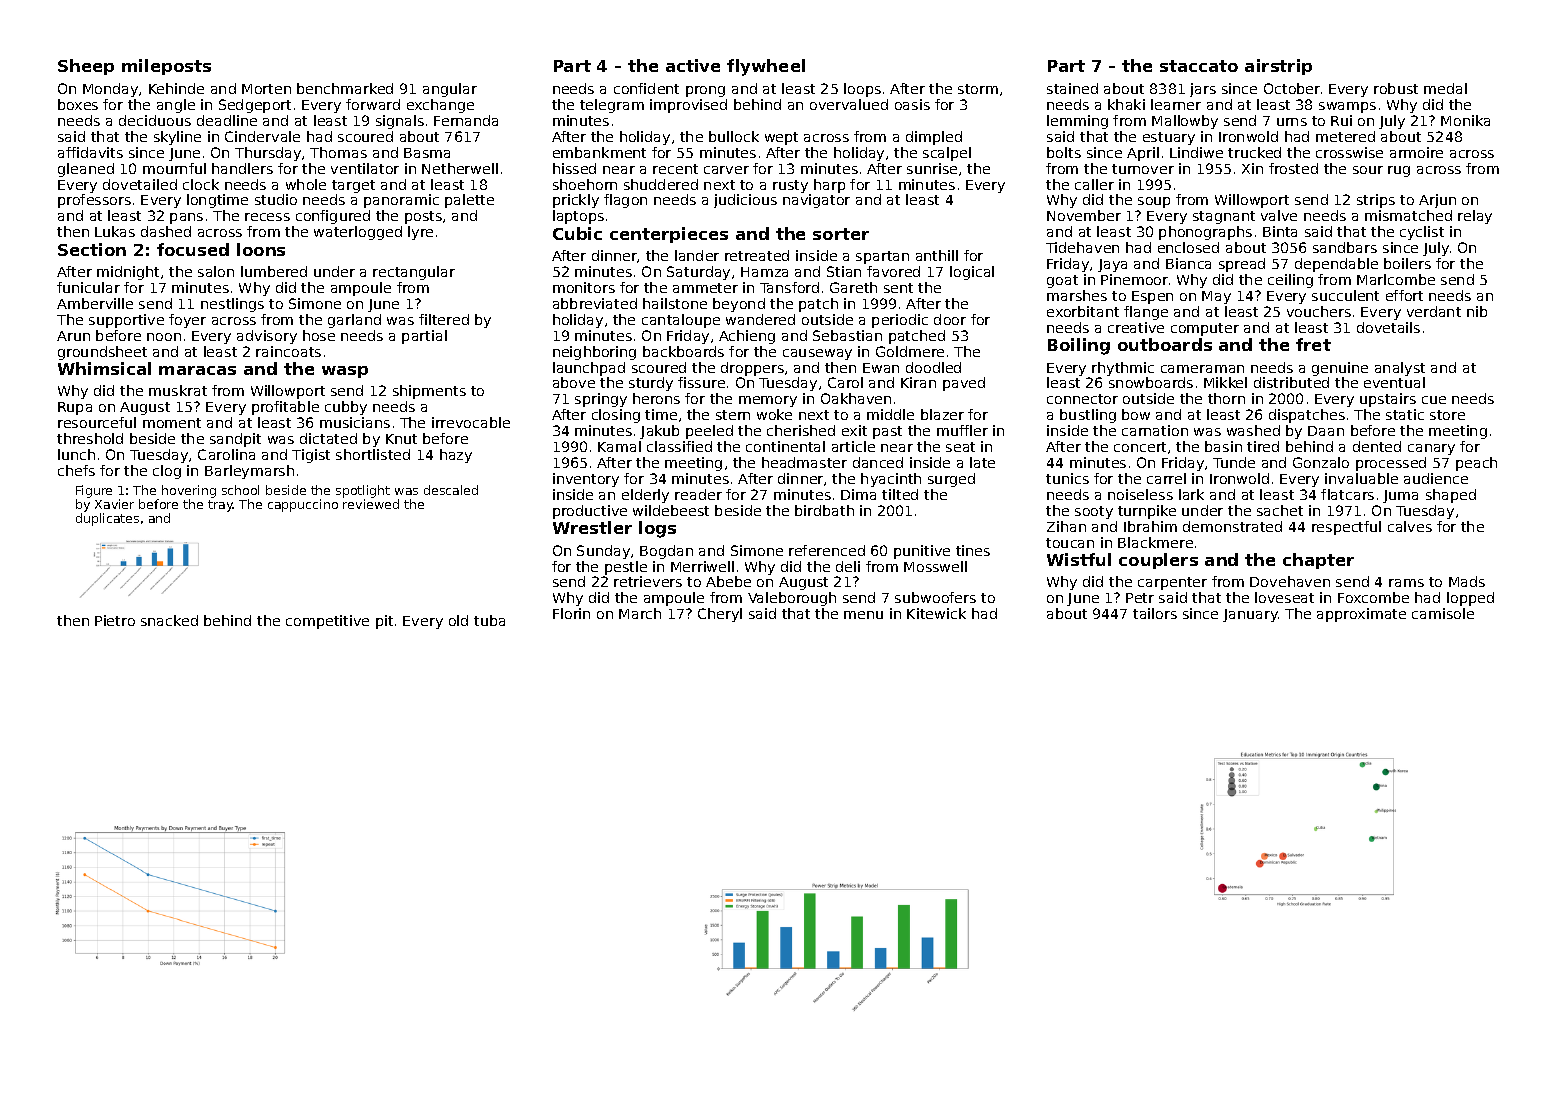 This image has width=1558, height=1102. I want to click on staccato, so click(1199, 66).
